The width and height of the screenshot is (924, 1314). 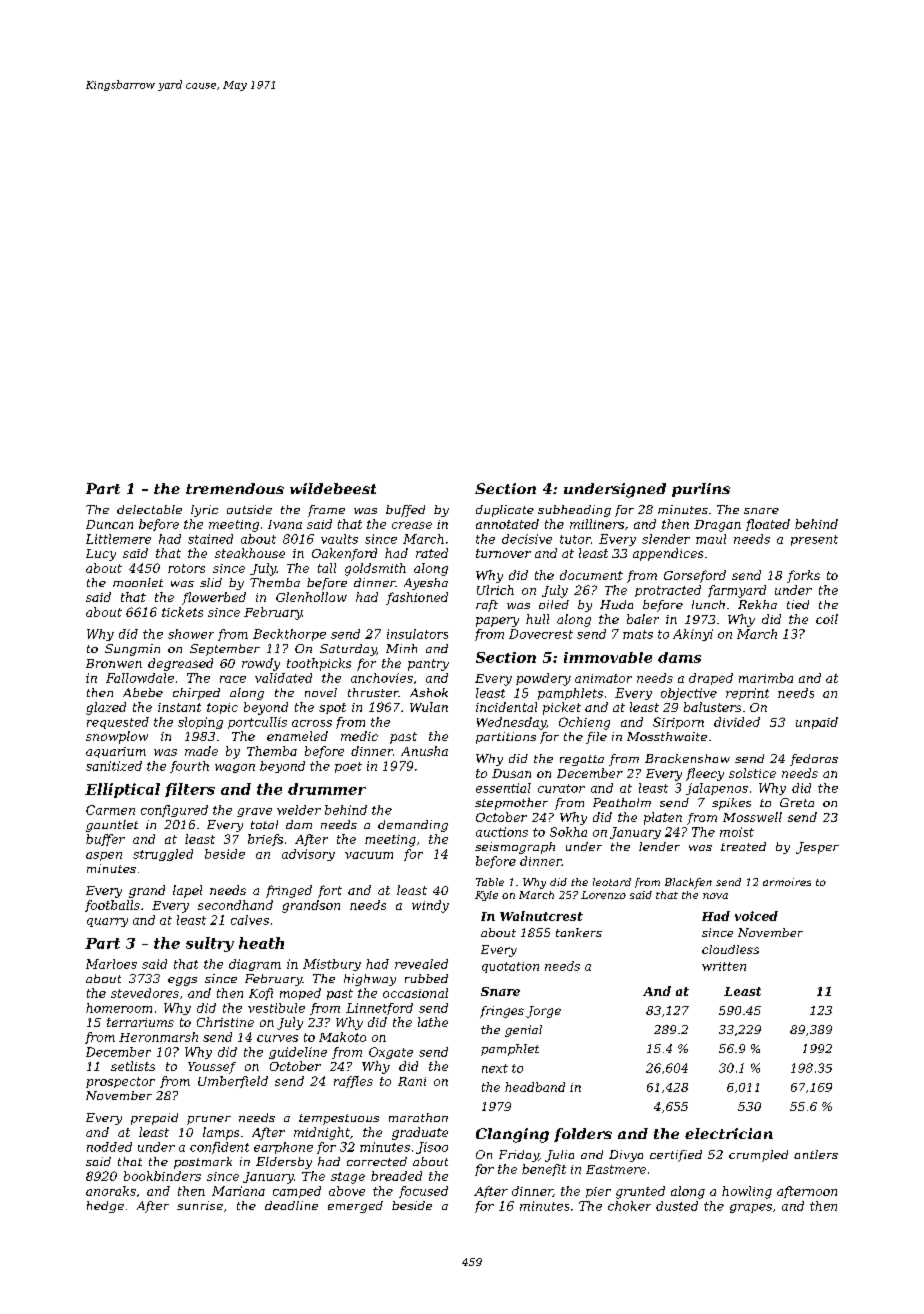 I want to click on curator, so click(x=561, y=788).
